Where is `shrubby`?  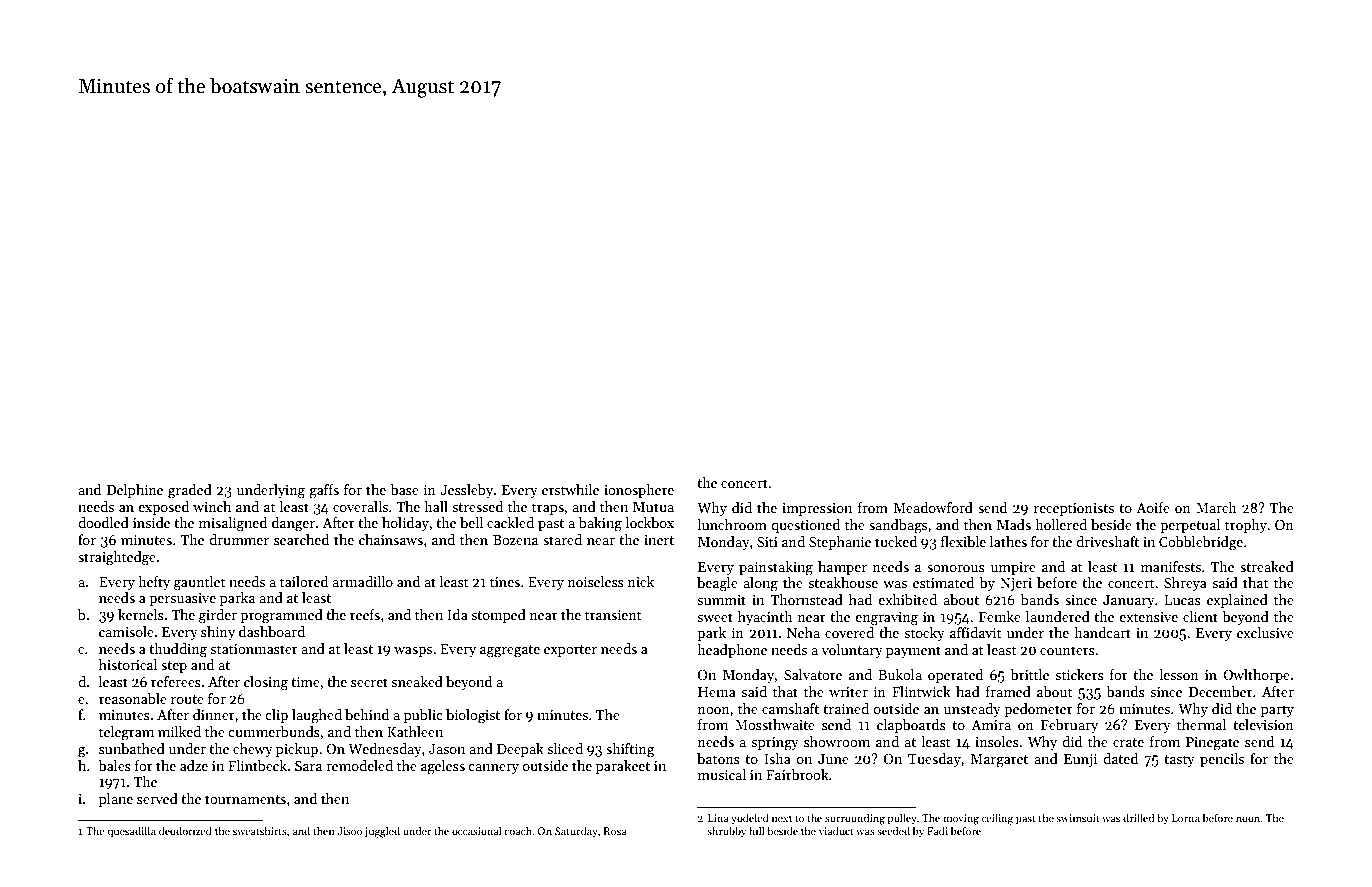
shrubby is located at coordinates (726, 831).
